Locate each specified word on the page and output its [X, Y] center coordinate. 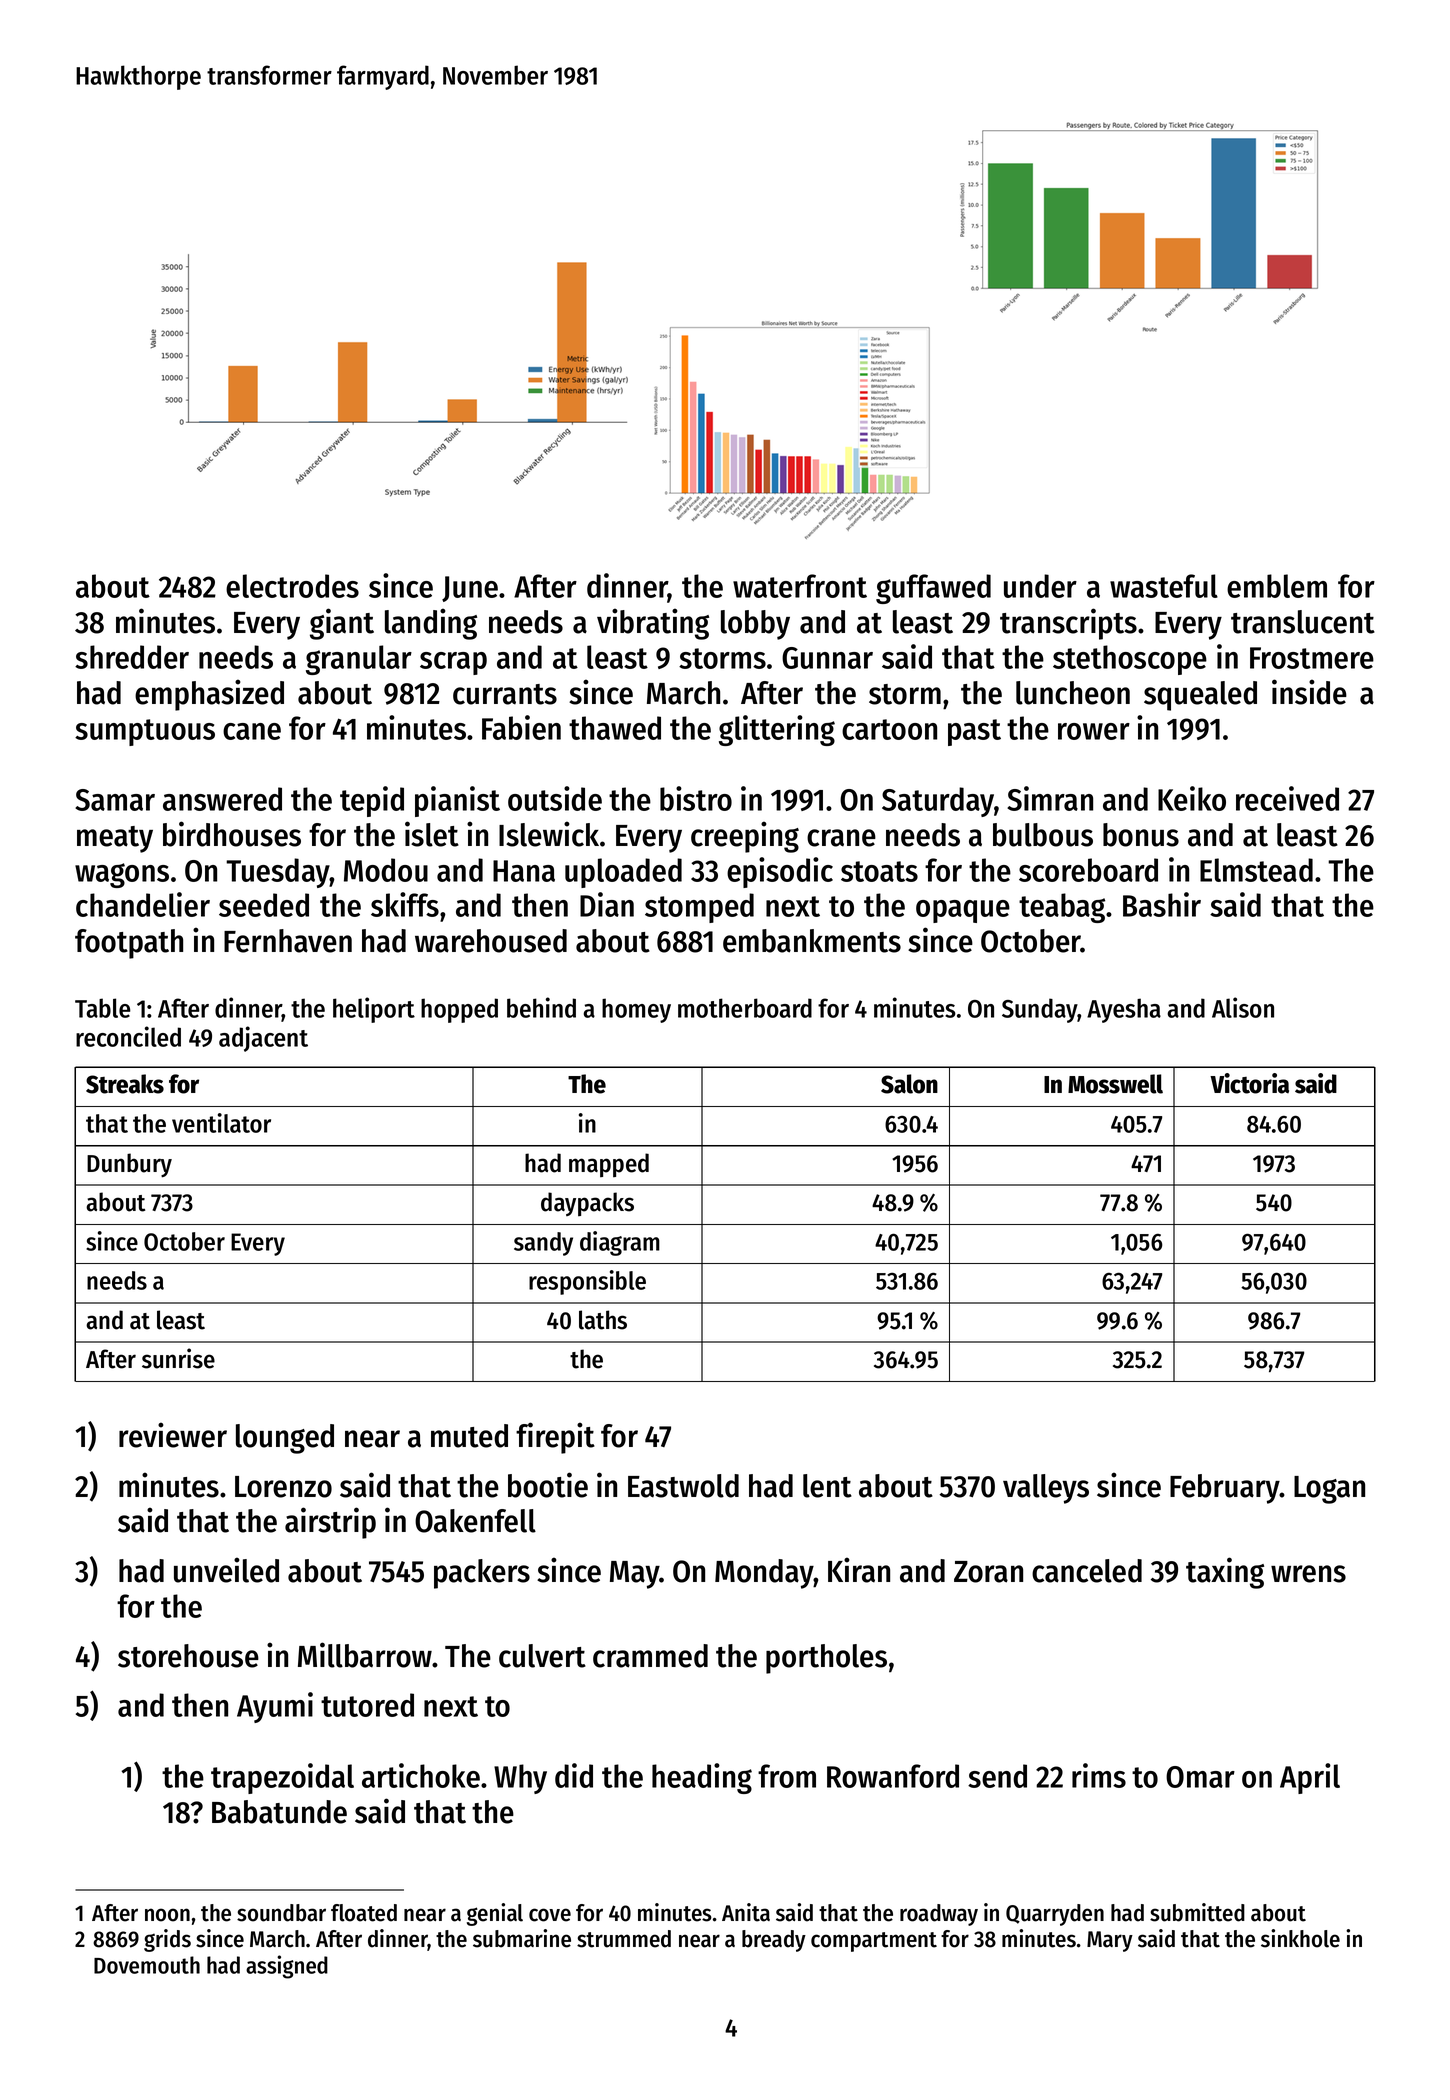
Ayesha [1124, 1010]
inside [1309, 692]
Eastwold [683, 1486]
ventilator [221, 1123]
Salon [909, 1084]
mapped [609, 1165]
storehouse [188, 1656]
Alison [1243, 1007]
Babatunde [279, 1812]
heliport [374, 1010]
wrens [1308, 1574]
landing [431, 624]
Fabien [521, 727]
